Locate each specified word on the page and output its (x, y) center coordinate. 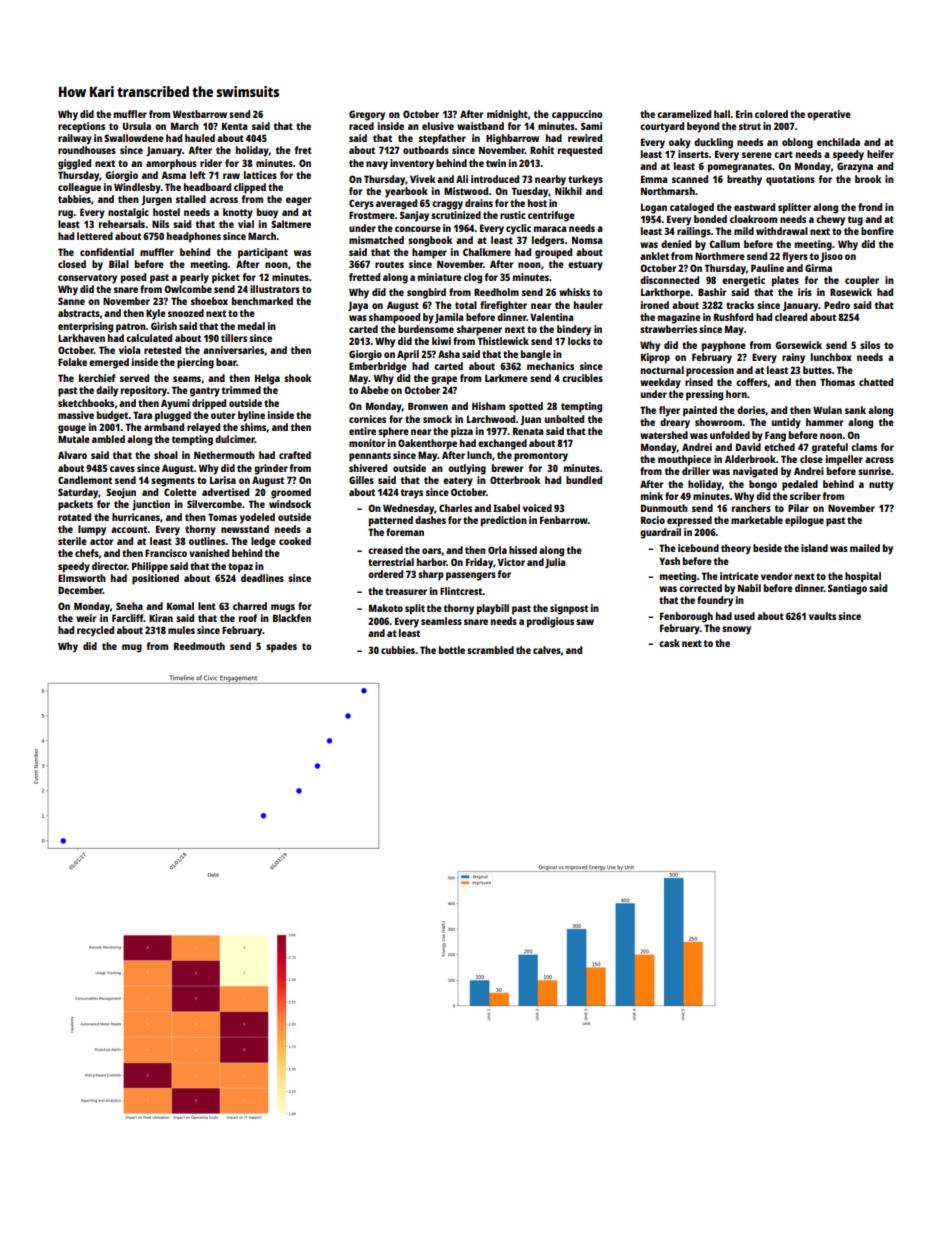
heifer (880, 154)
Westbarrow (200, 114)
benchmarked (262, 301)
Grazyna (855, 167)
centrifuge (551, 216)
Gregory (367, 115)
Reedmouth (199, 646)
